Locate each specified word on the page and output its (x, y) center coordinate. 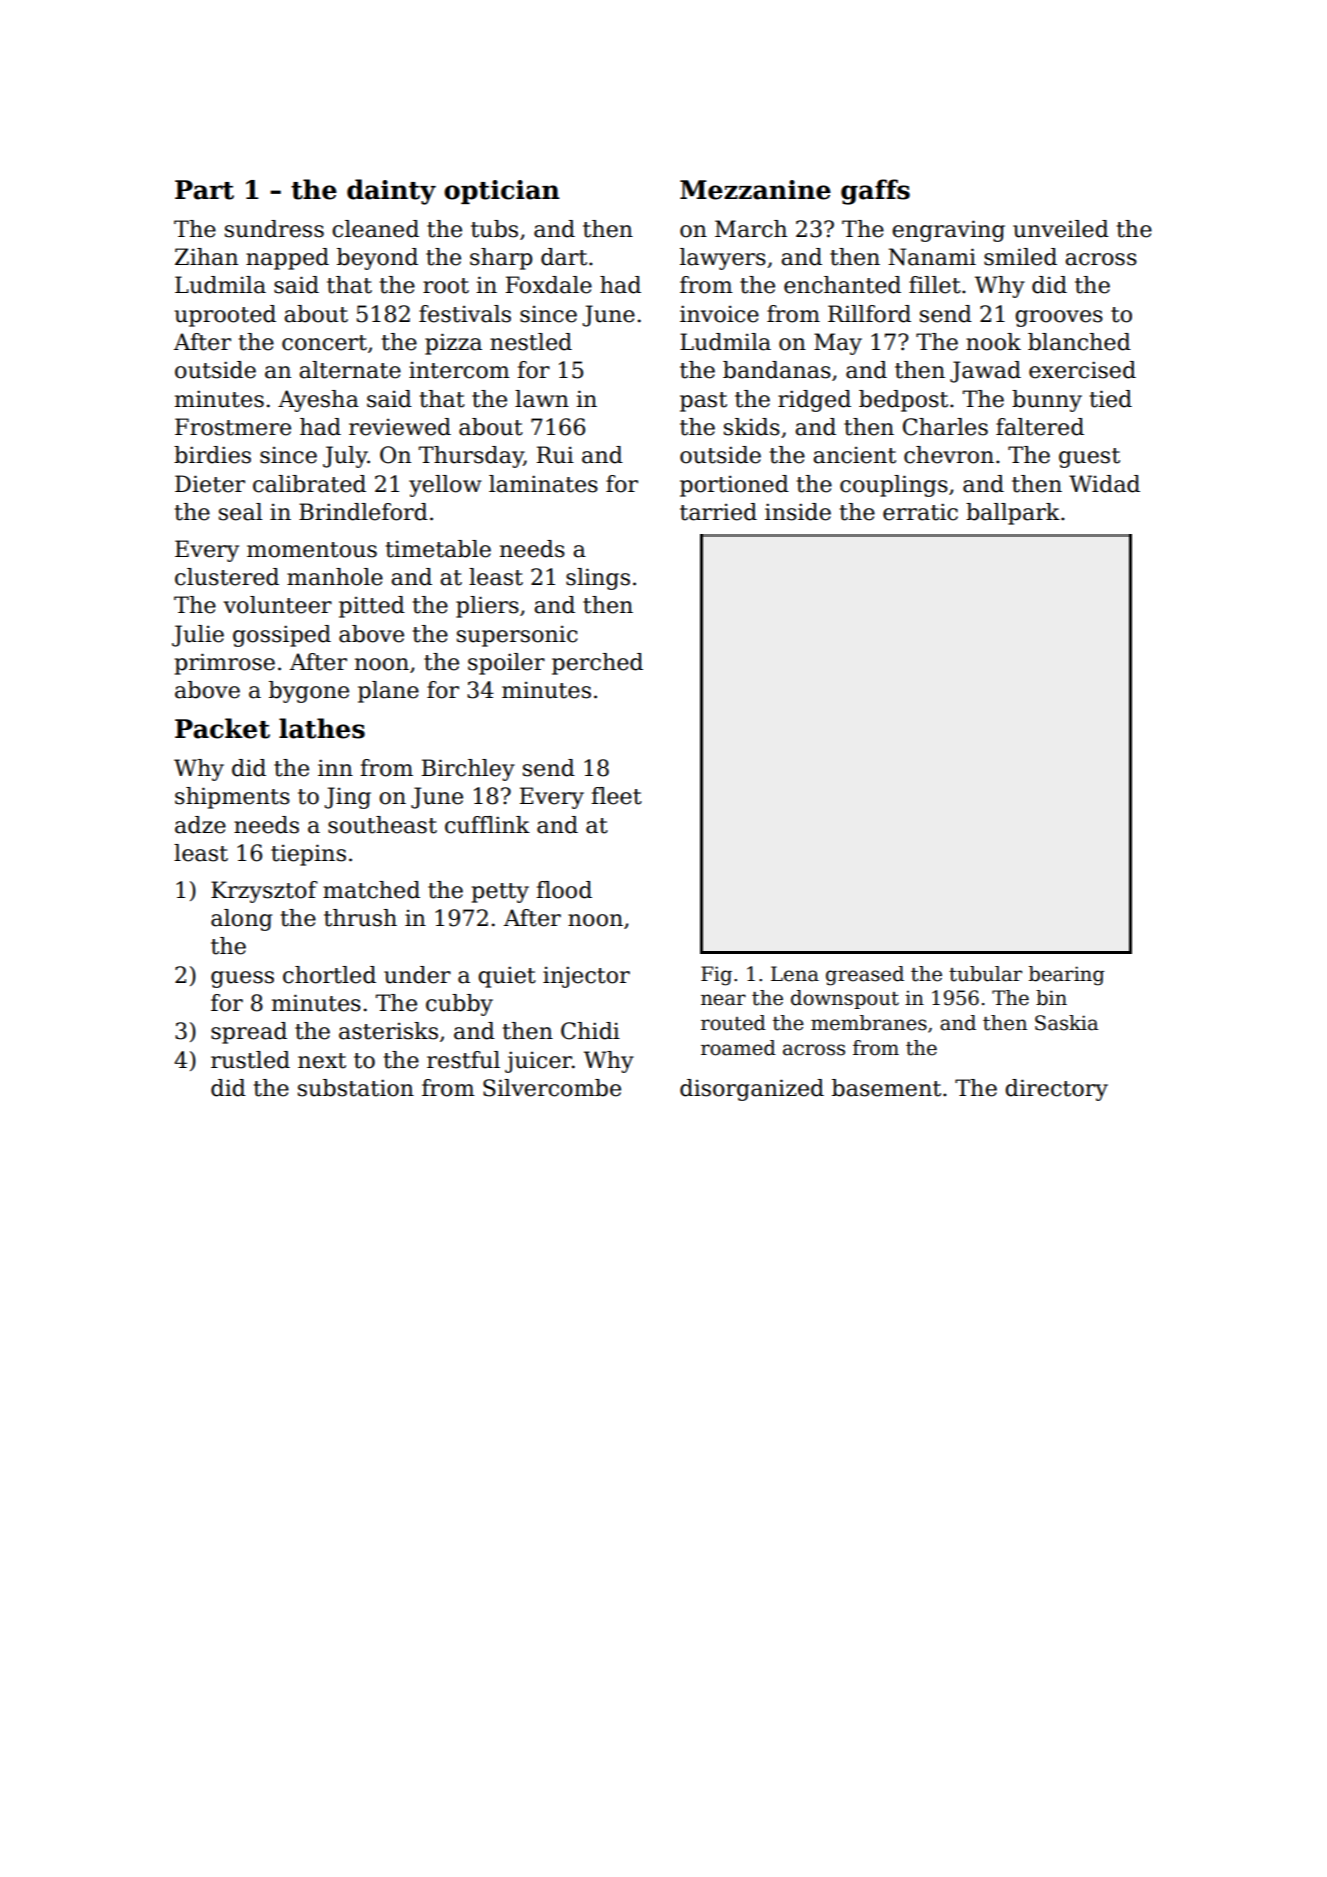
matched (371, 890)
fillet (935, 285)
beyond (377, 259)
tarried (718, 512)
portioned (734, 486)
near (723, 1000)
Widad (1104, 484)
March (751, 229)
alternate (350, 370)
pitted (372, 607)
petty (500, 893)
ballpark (1013, 514)
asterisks (388, 1031)
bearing (1067, 976)
